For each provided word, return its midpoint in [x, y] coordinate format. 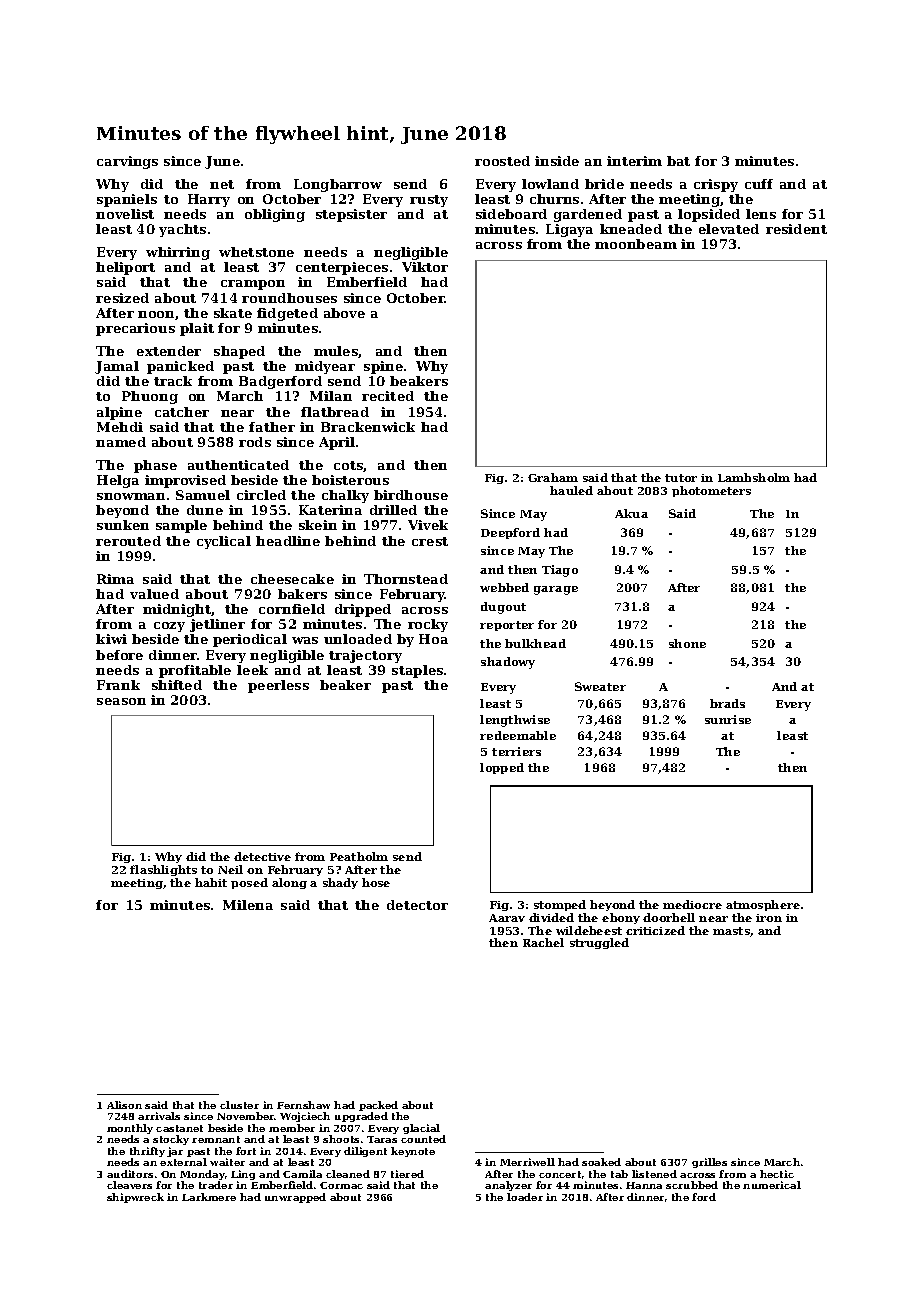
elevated [729, 229]
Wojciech [305, 1117]
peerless [278, 686]
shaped [239, 352]
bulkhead [535, 643]
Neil [230, 869]
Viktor [425, 267]
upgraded [361, 1117]
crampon [253, 285]
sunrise [728, 719]
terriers [516, 751]
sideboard [511, 214]
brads [727, 703]
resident [796, 229]
